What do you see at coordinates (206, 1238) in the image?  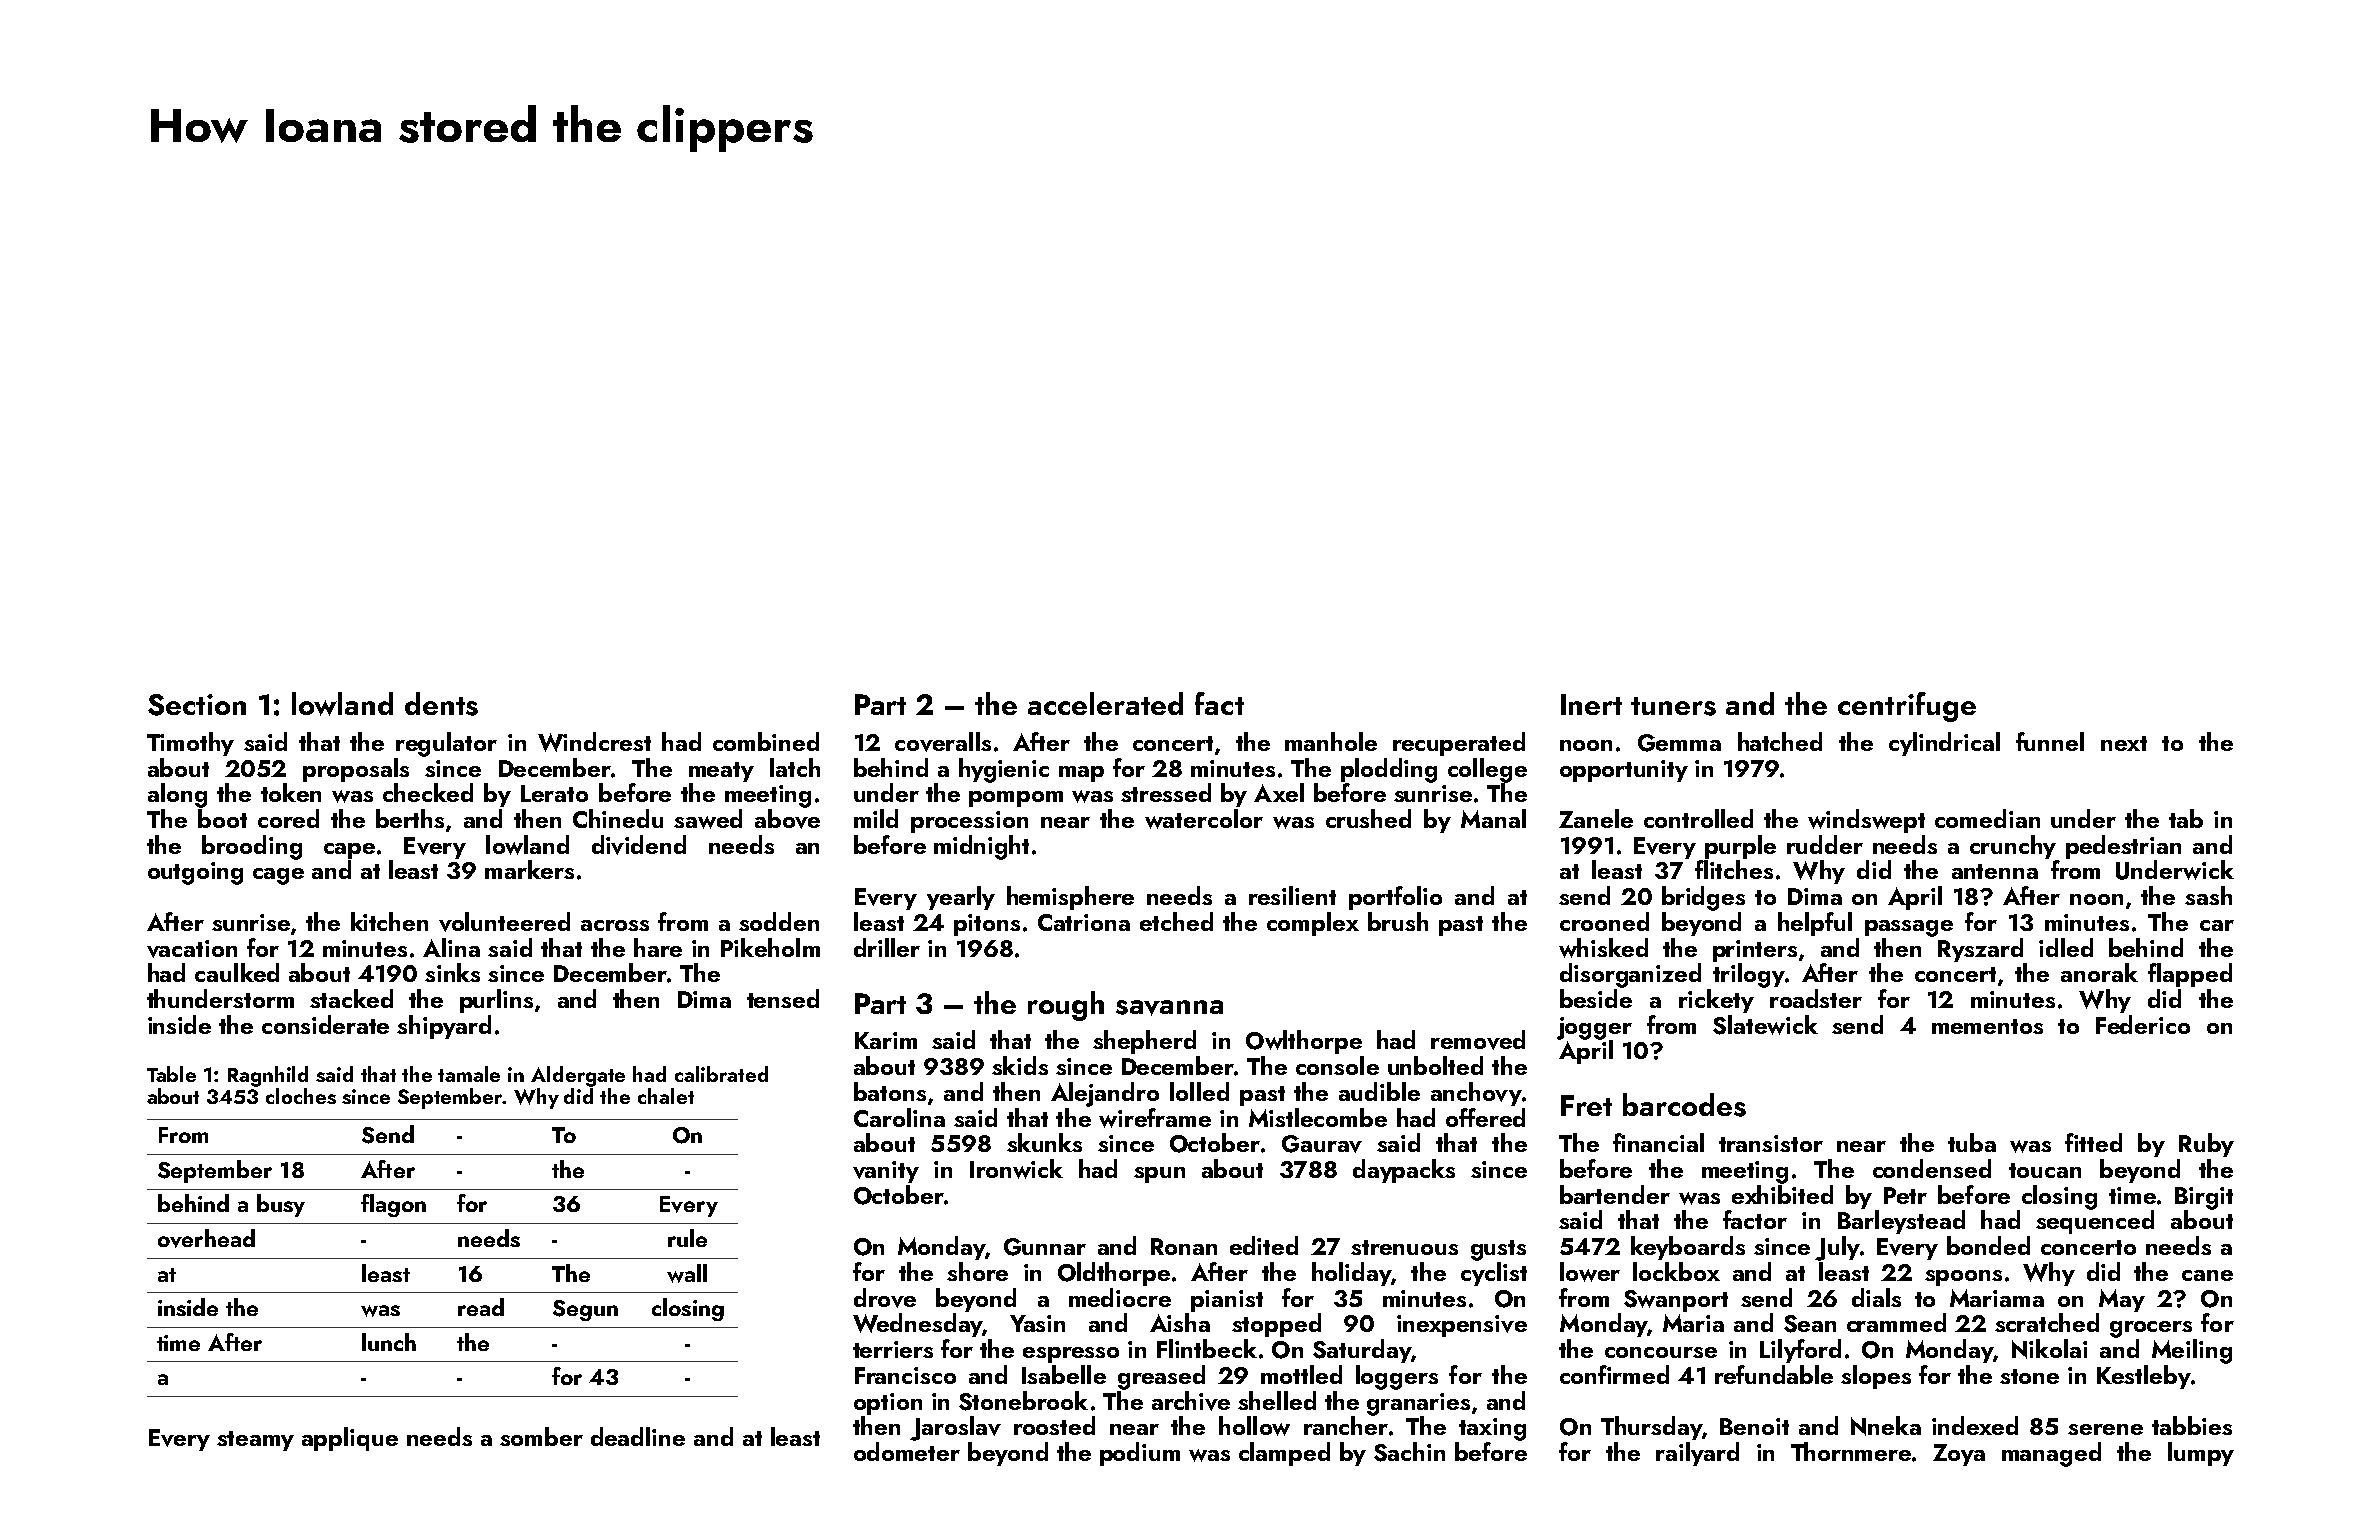 I see `overhead` at bounding box center [206, 1238].
